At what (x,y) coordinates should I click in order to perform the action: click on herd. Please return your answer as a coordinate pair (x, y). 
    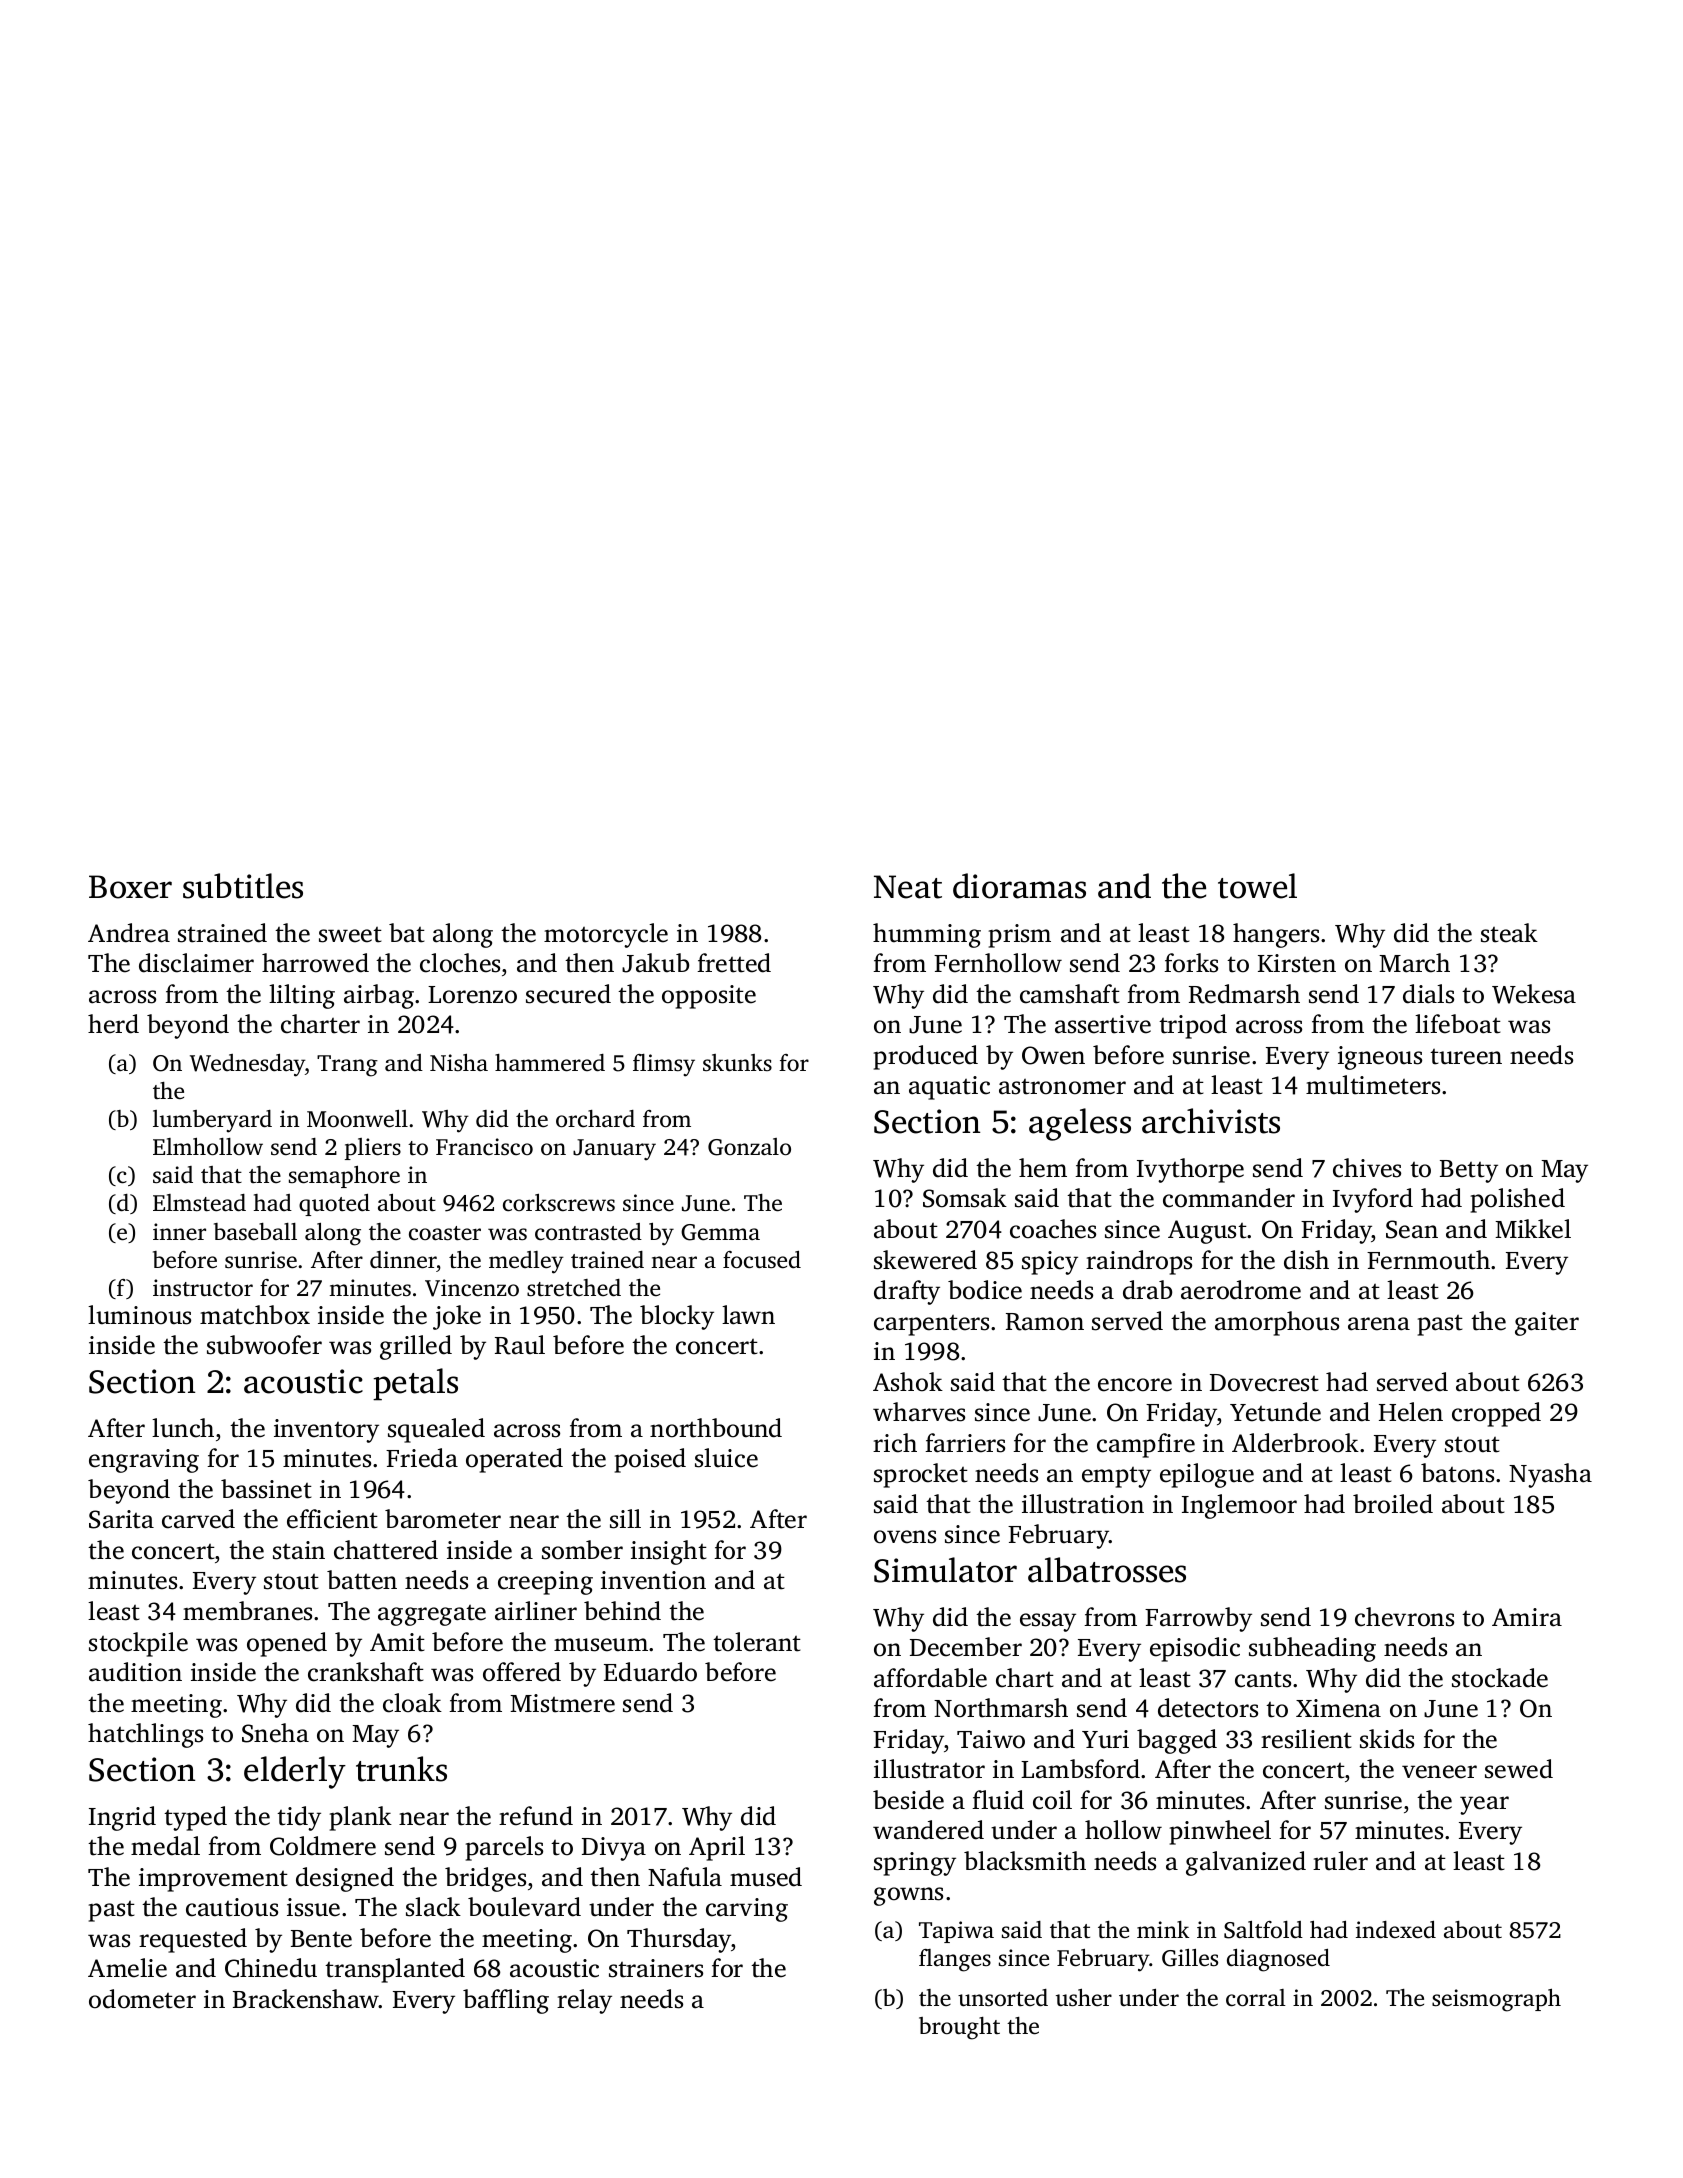
    Looking at the image, I should click on (113, 1024).
